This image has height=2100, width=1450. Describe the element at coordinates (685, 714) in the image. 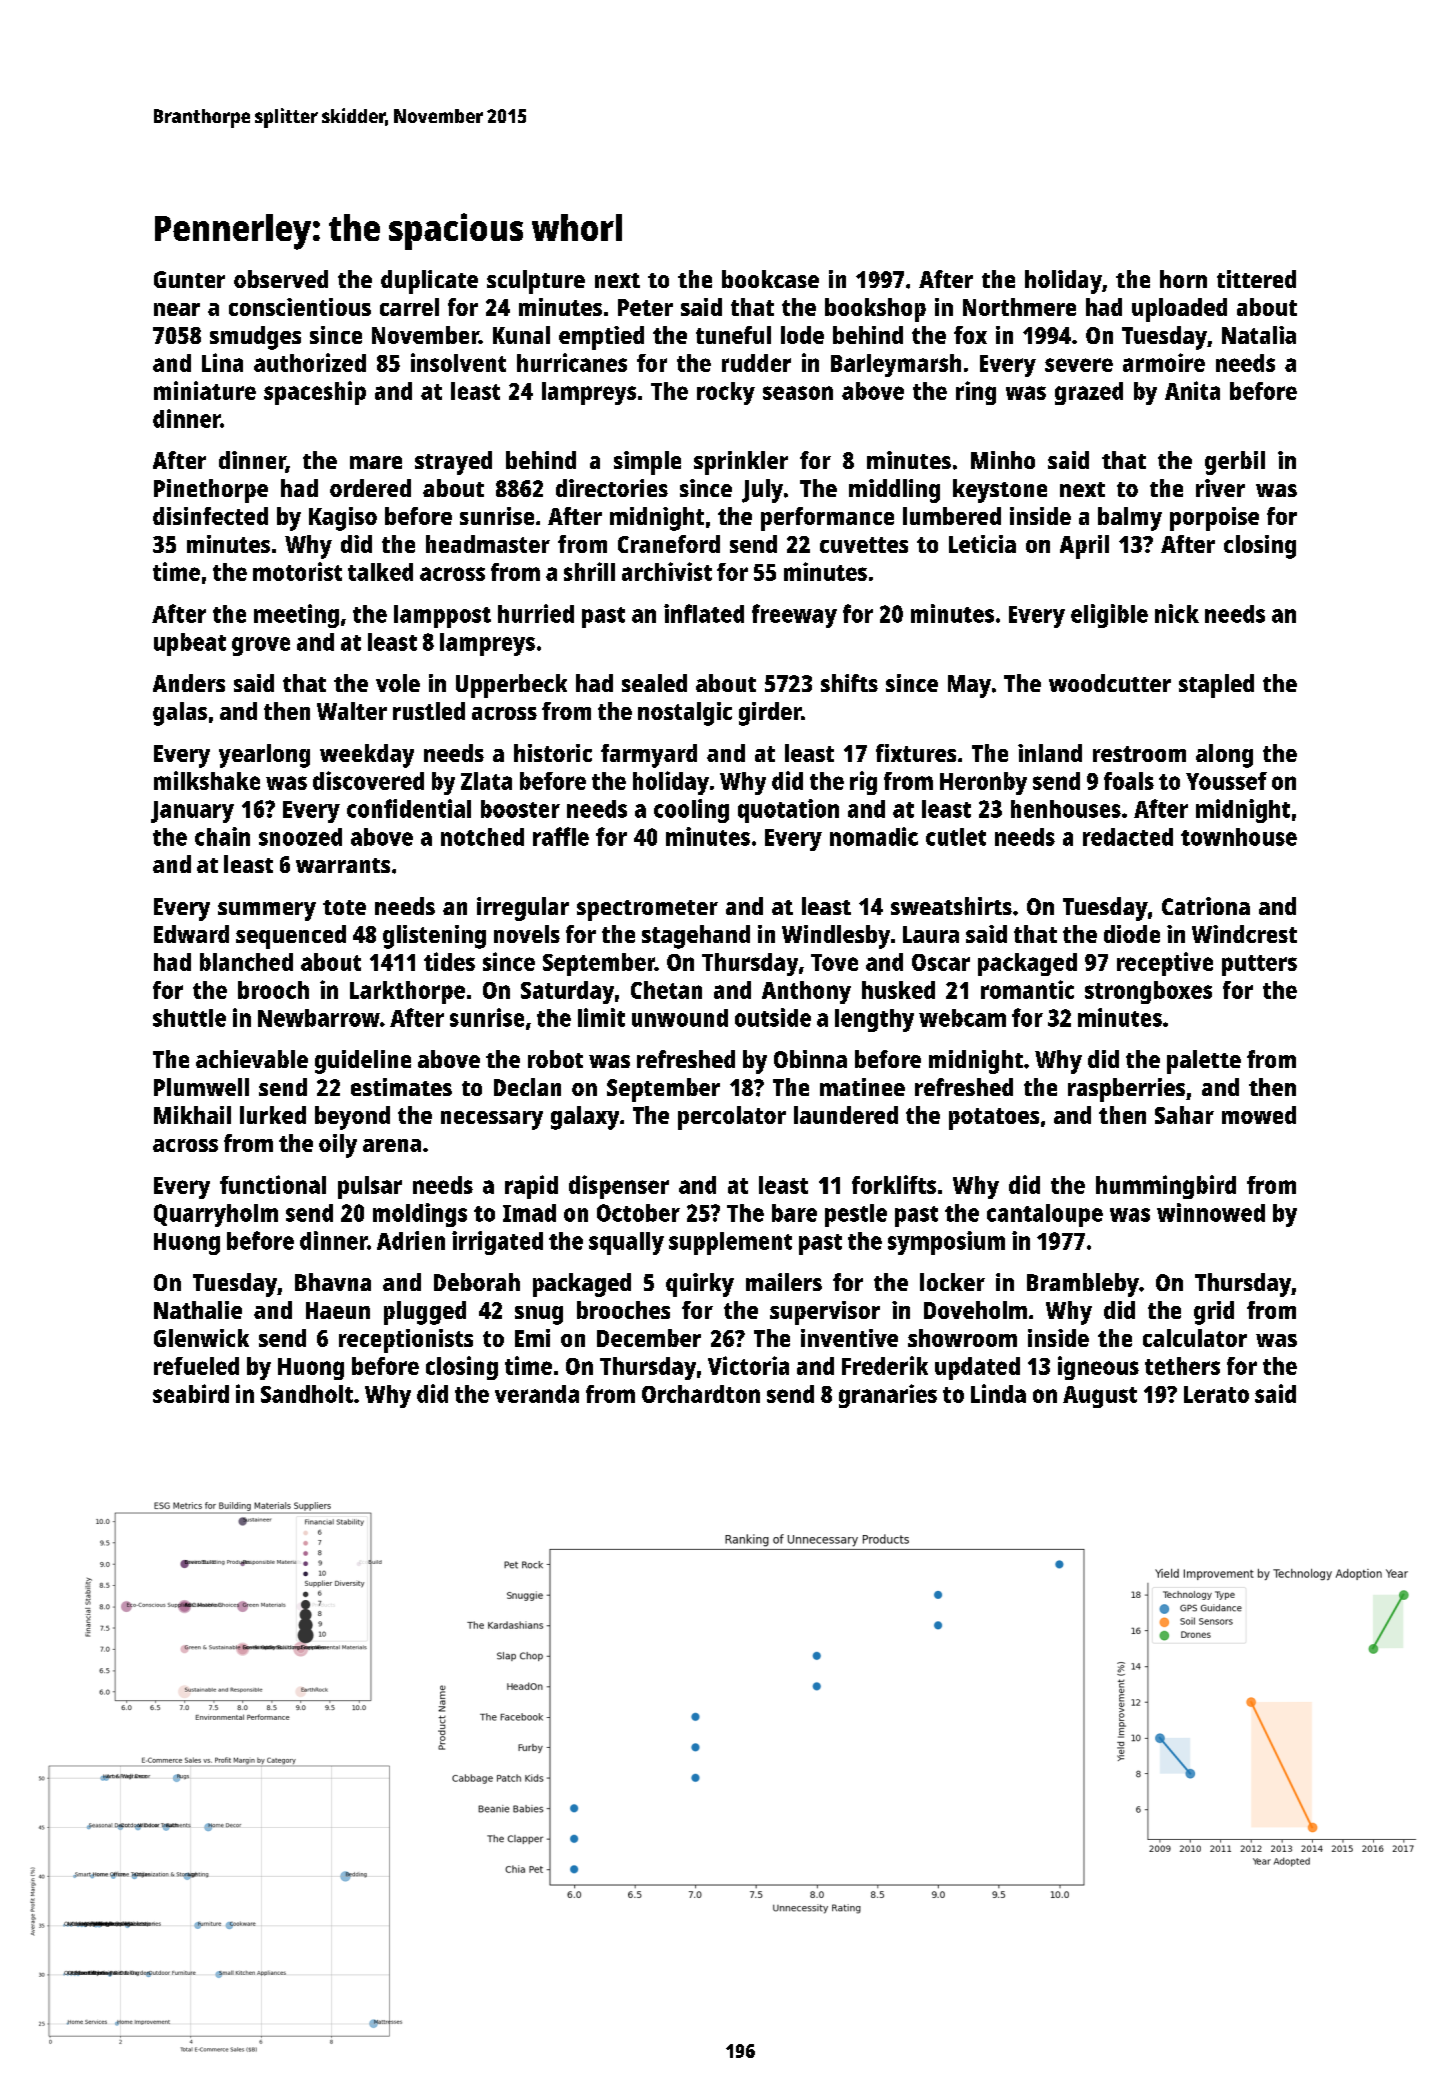

I see `nostalgic` at that location.
